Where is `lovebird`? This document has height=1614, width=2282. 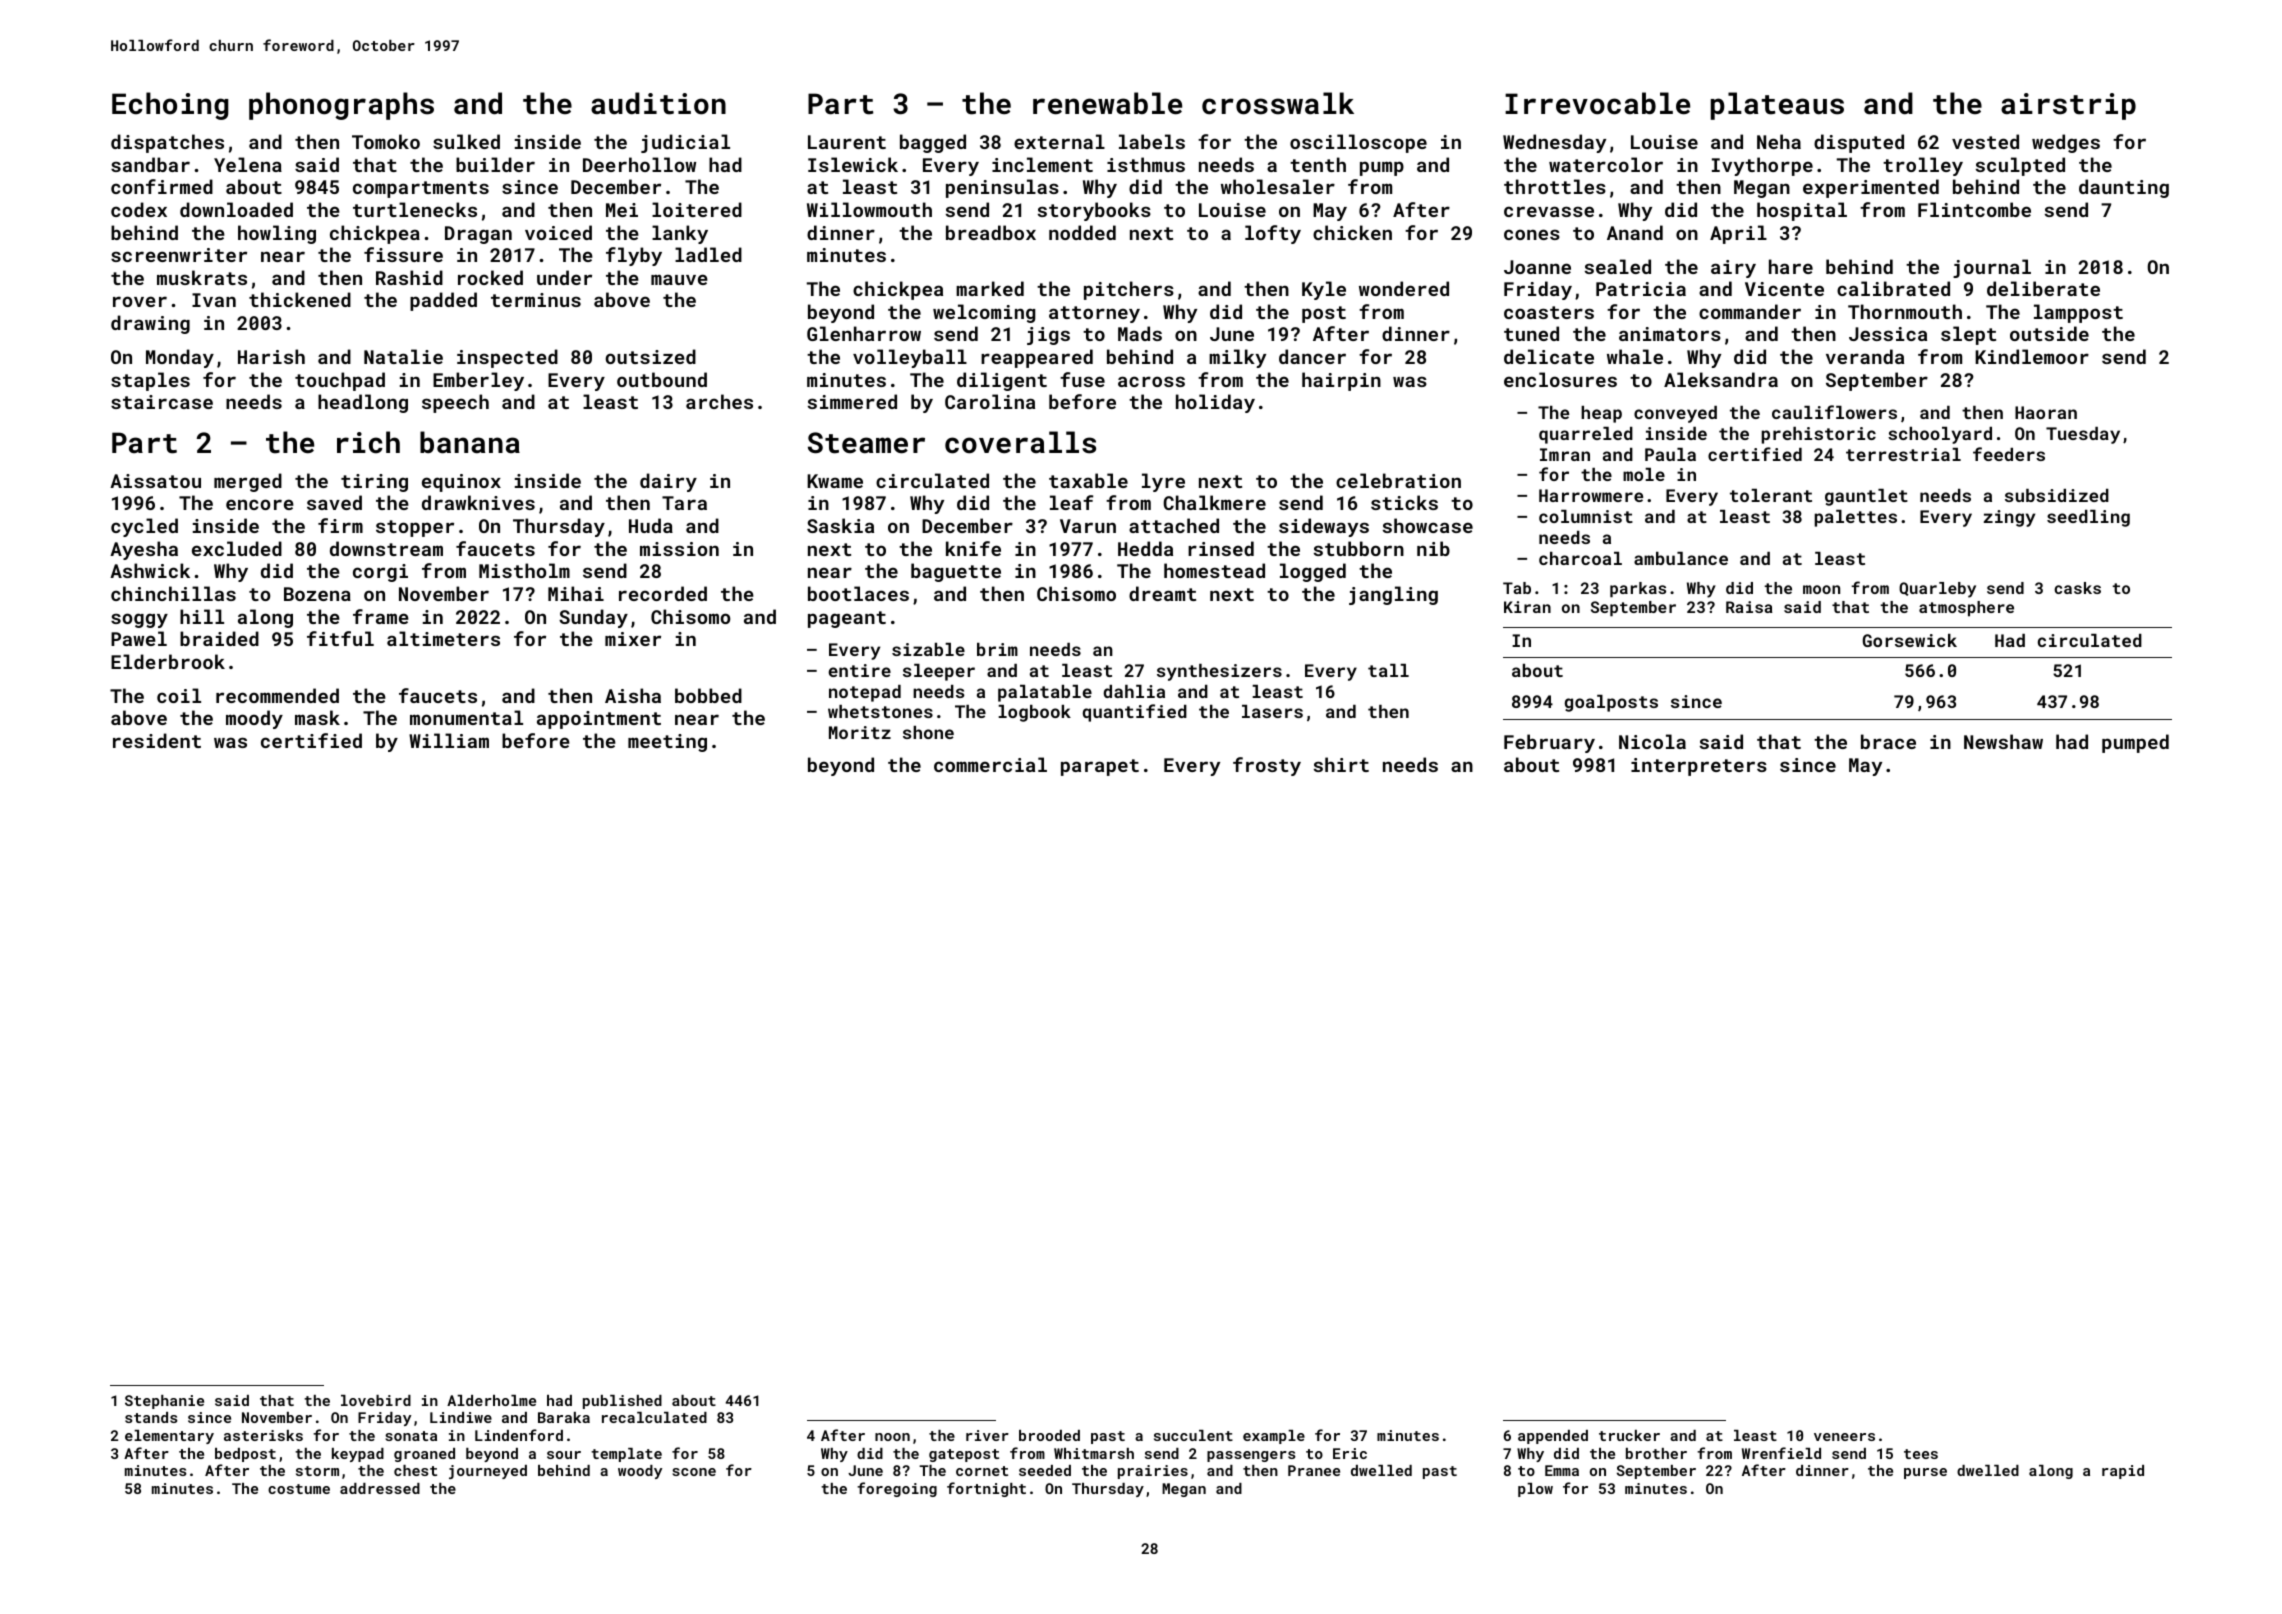
lovebird is located at coordinates (376, 1400).
